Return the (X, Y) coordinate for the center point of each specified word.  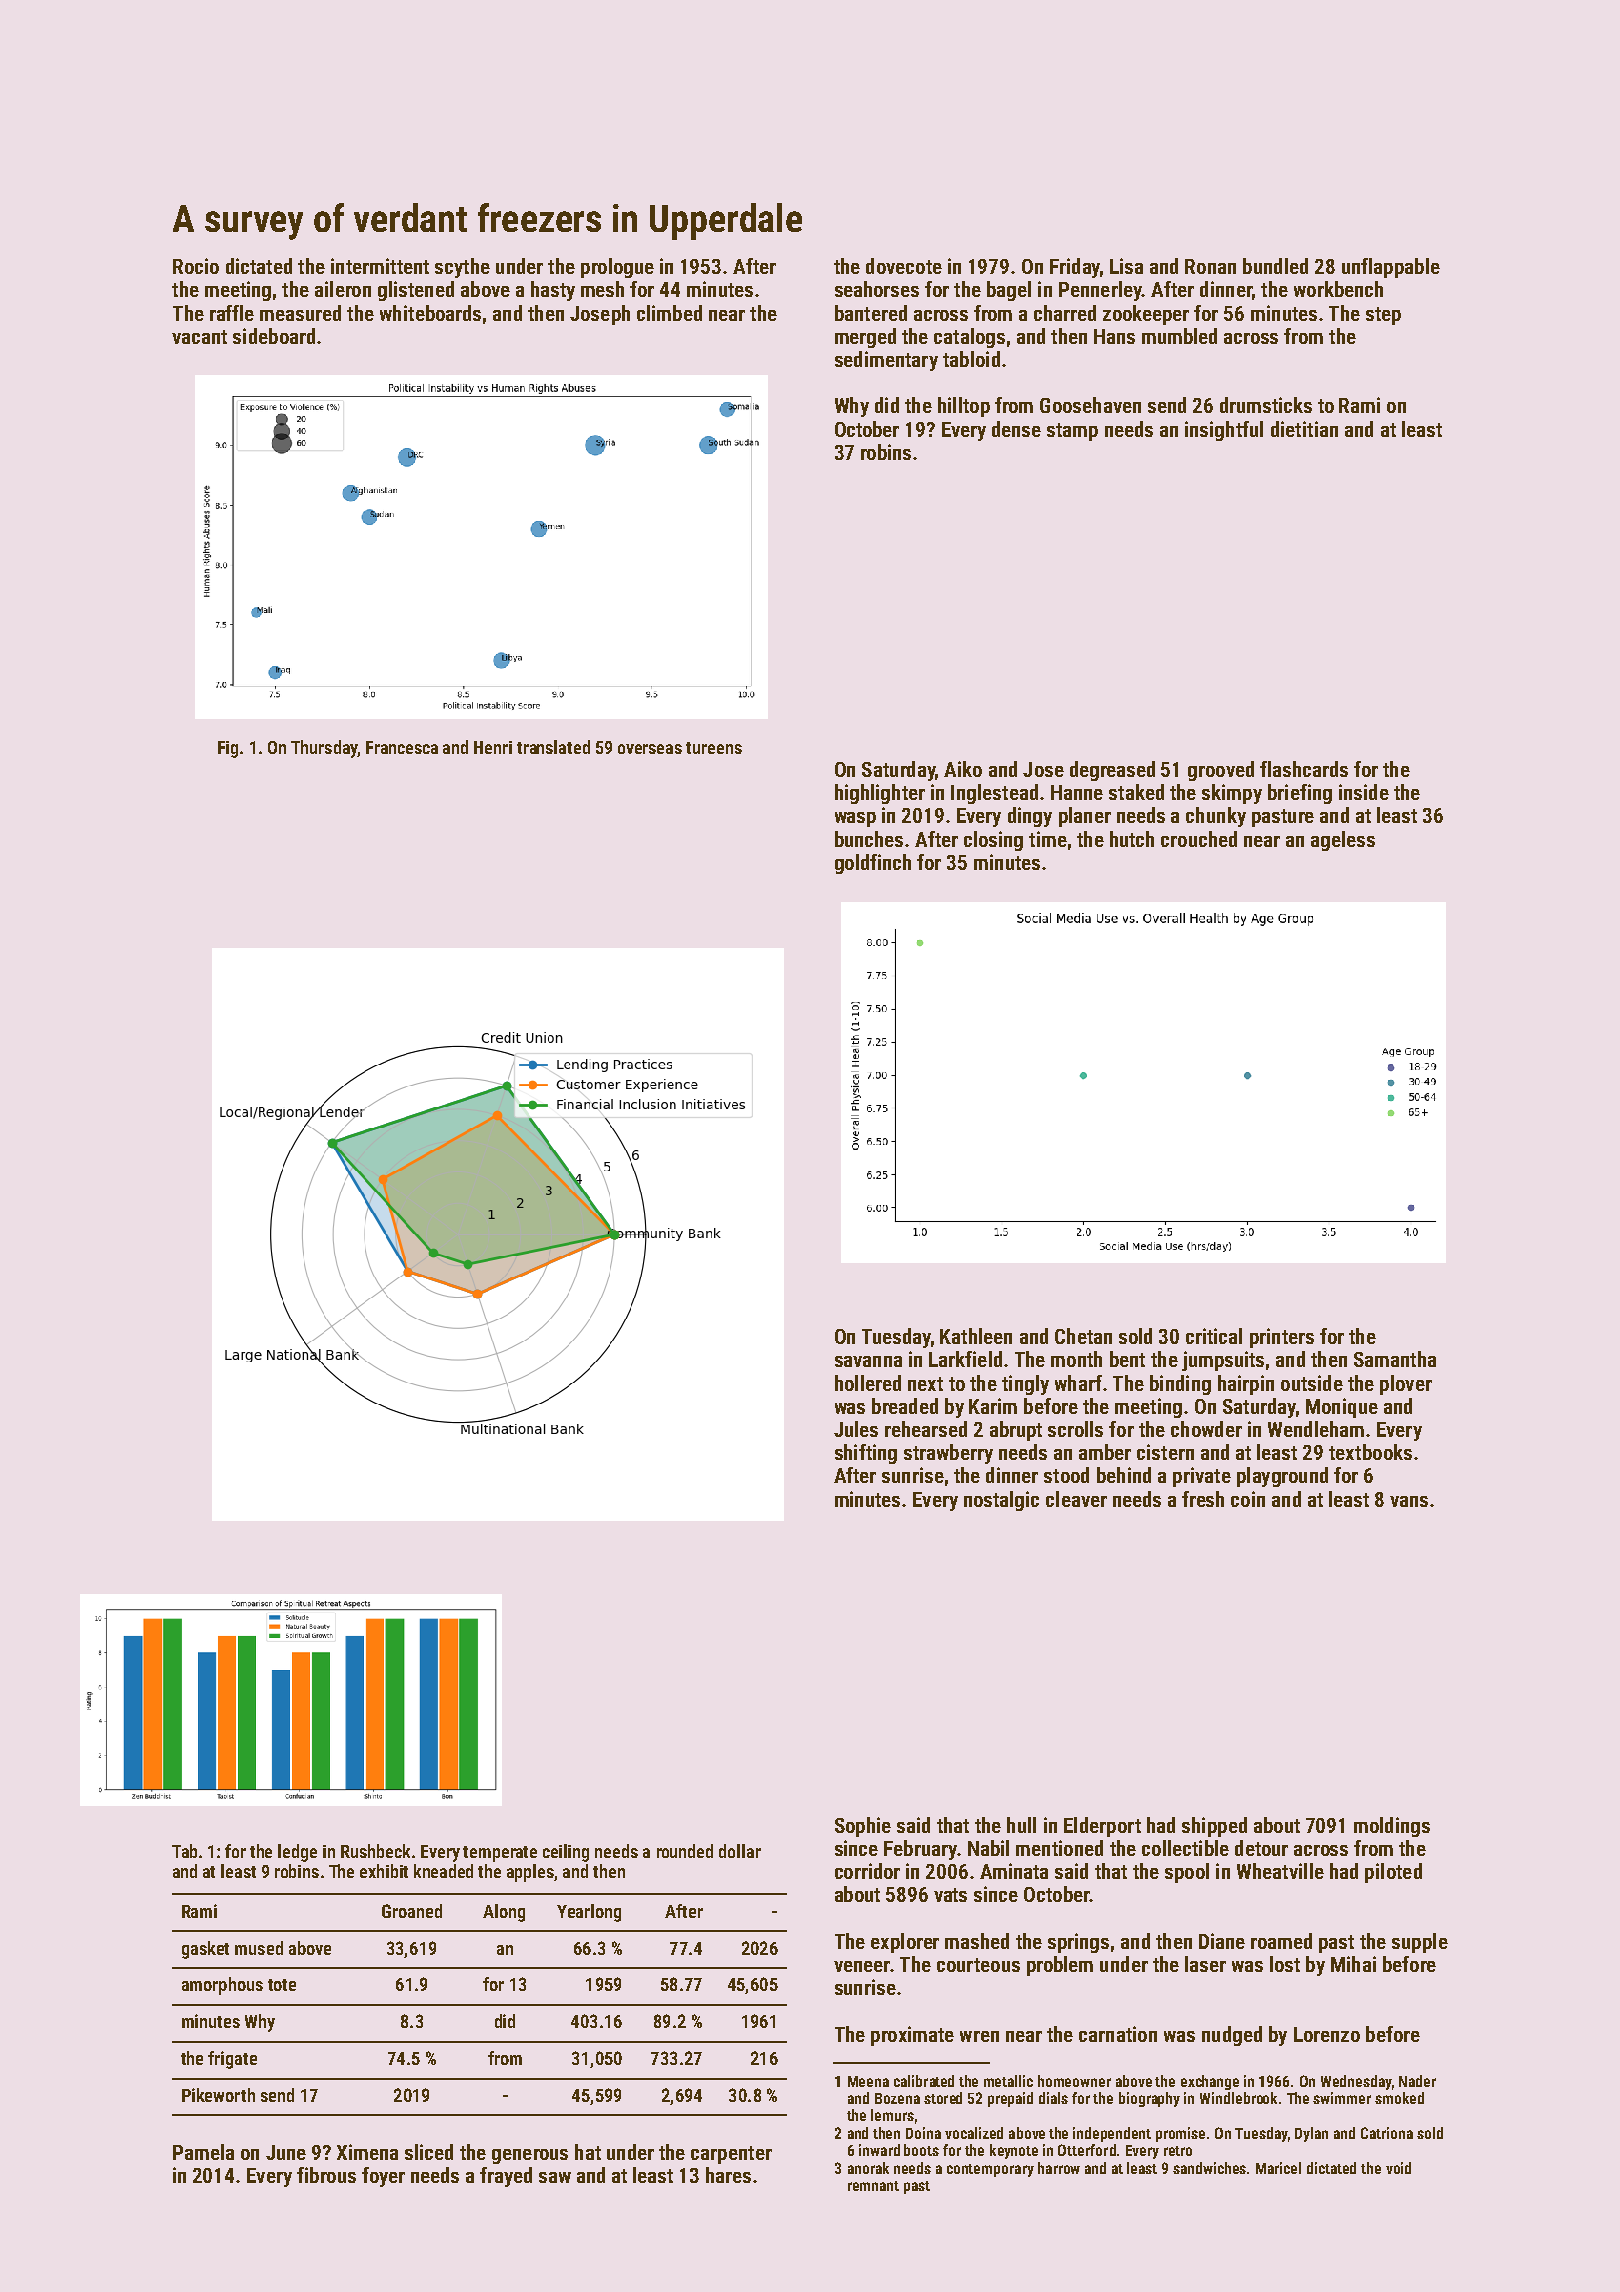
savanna (868, 1361)
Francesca (402, 747)
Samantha (1395, 1359)
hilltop (964, 407)
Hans (1114, 336)
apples (531, 1873)
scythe (462, 268)
